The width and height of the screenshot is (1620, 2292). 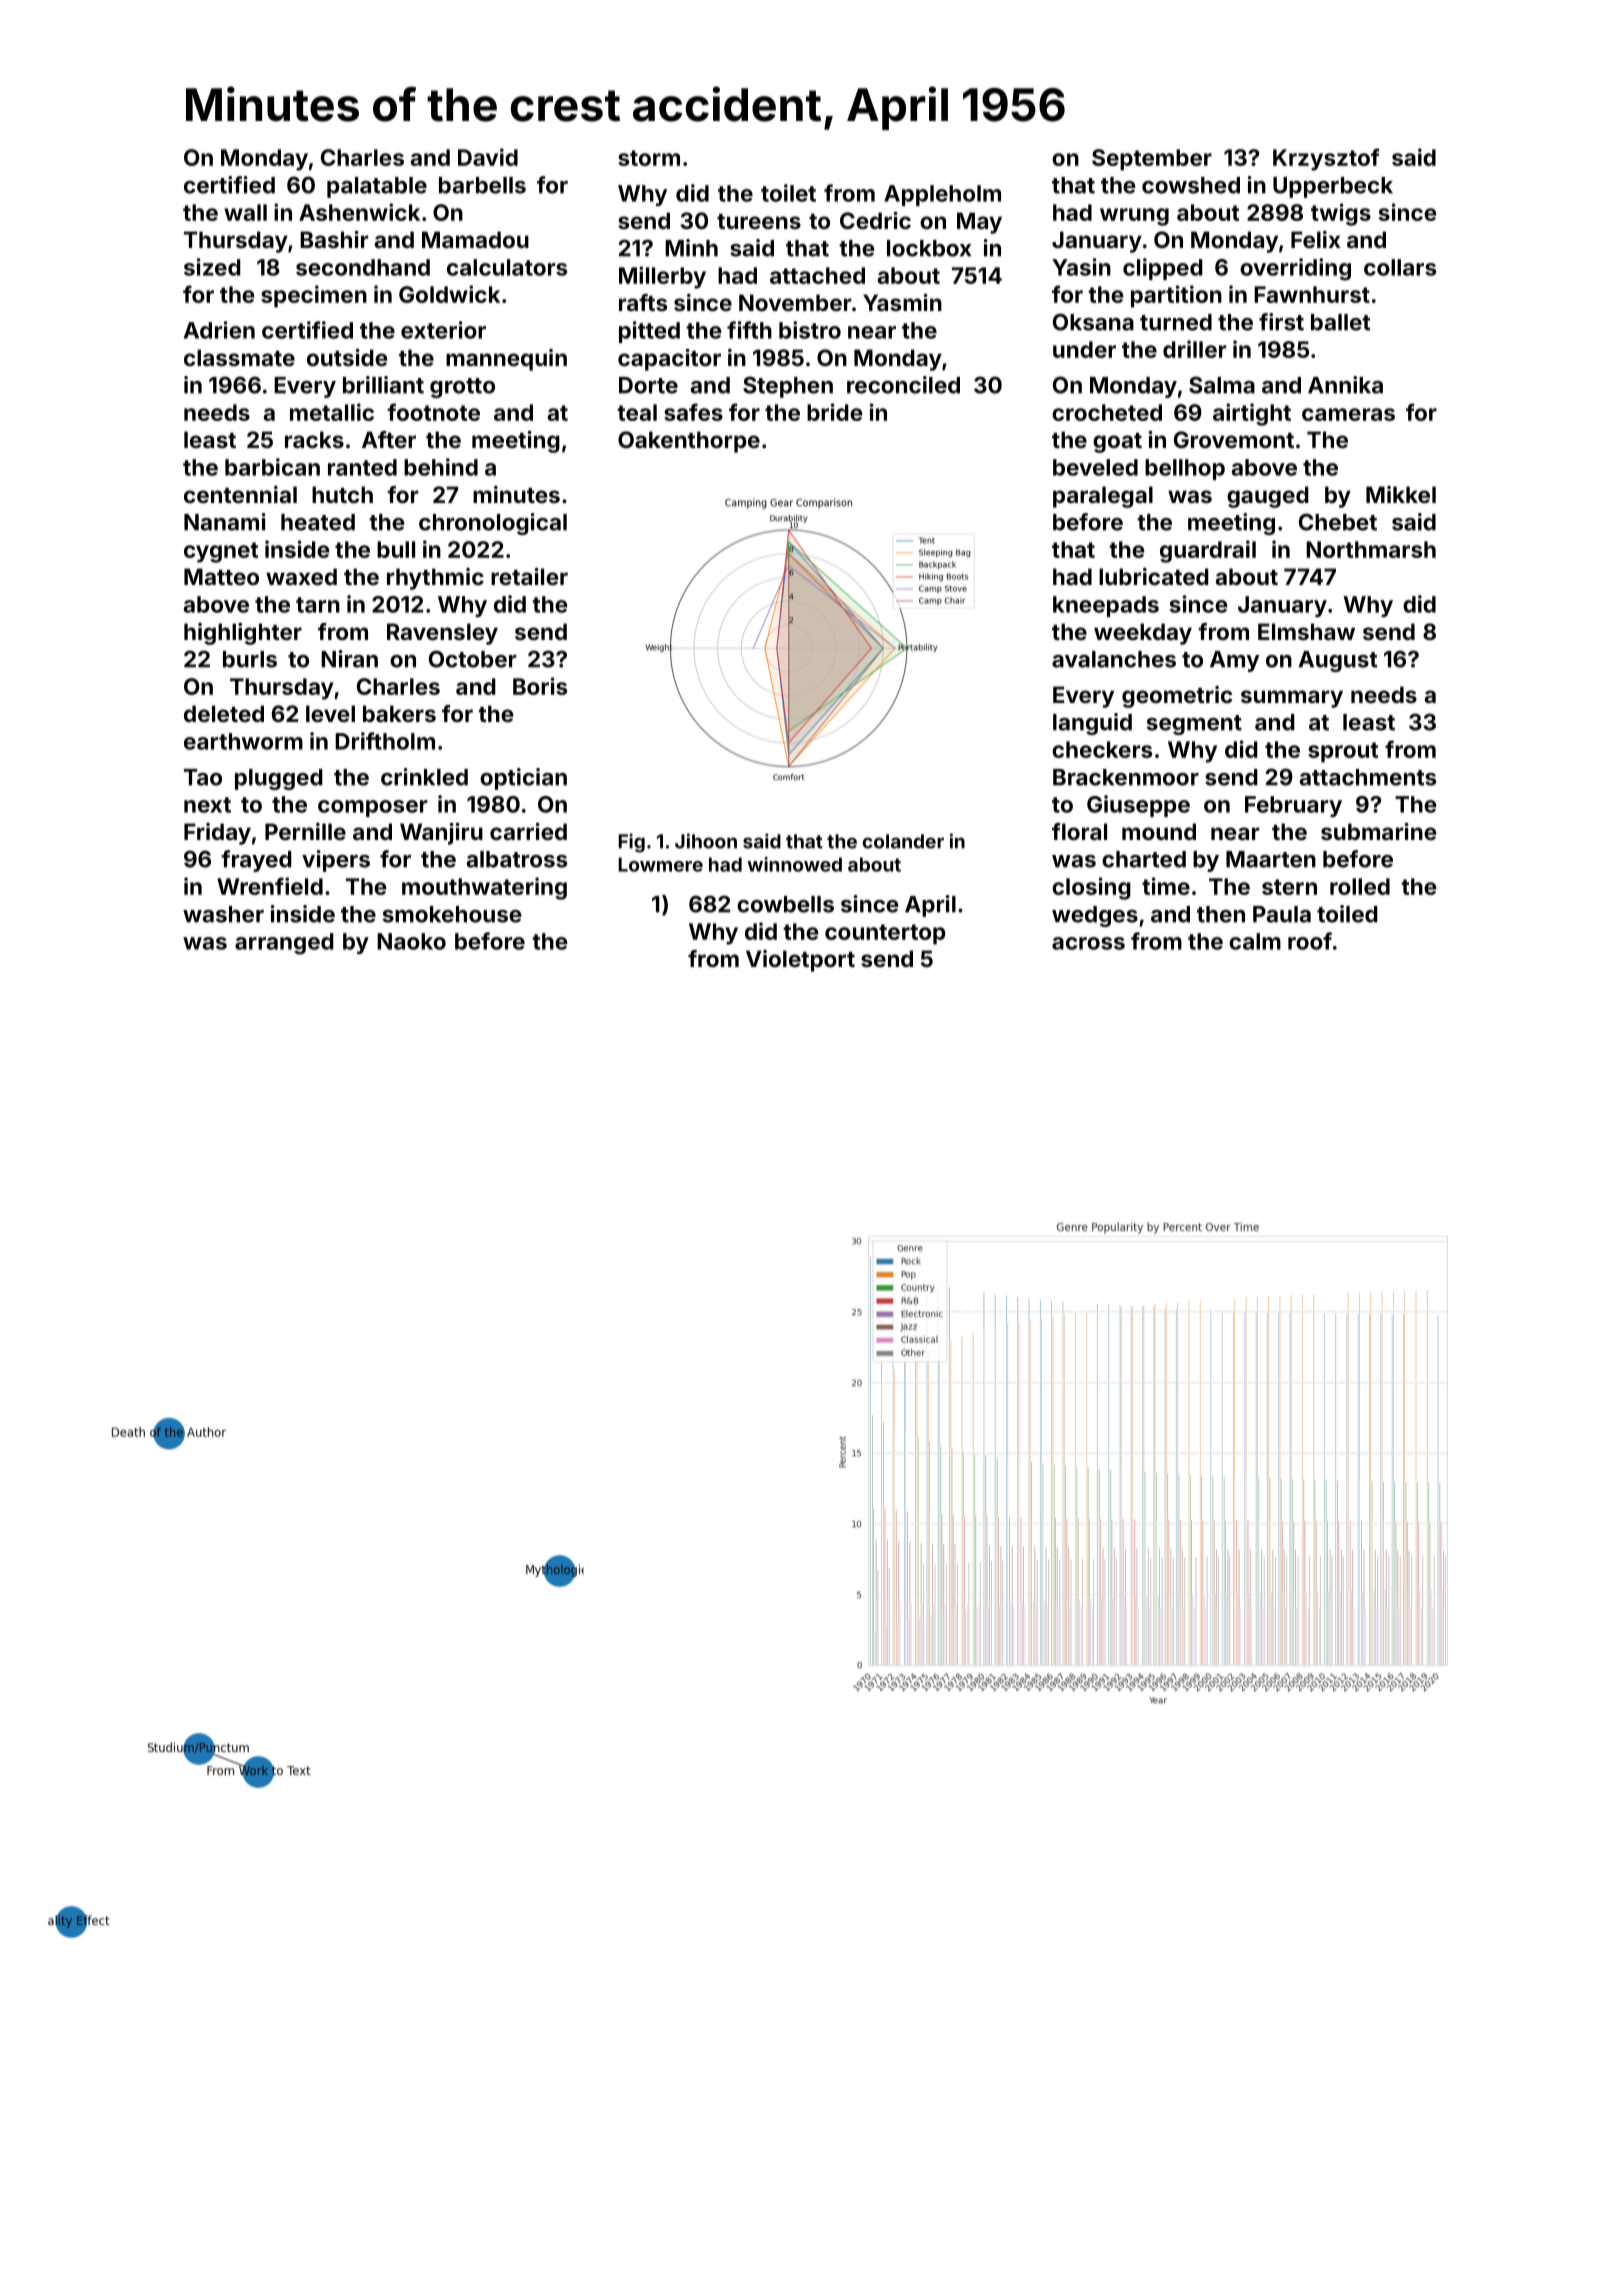 I want to click on Appleholm, so click(x=942, y=195).
